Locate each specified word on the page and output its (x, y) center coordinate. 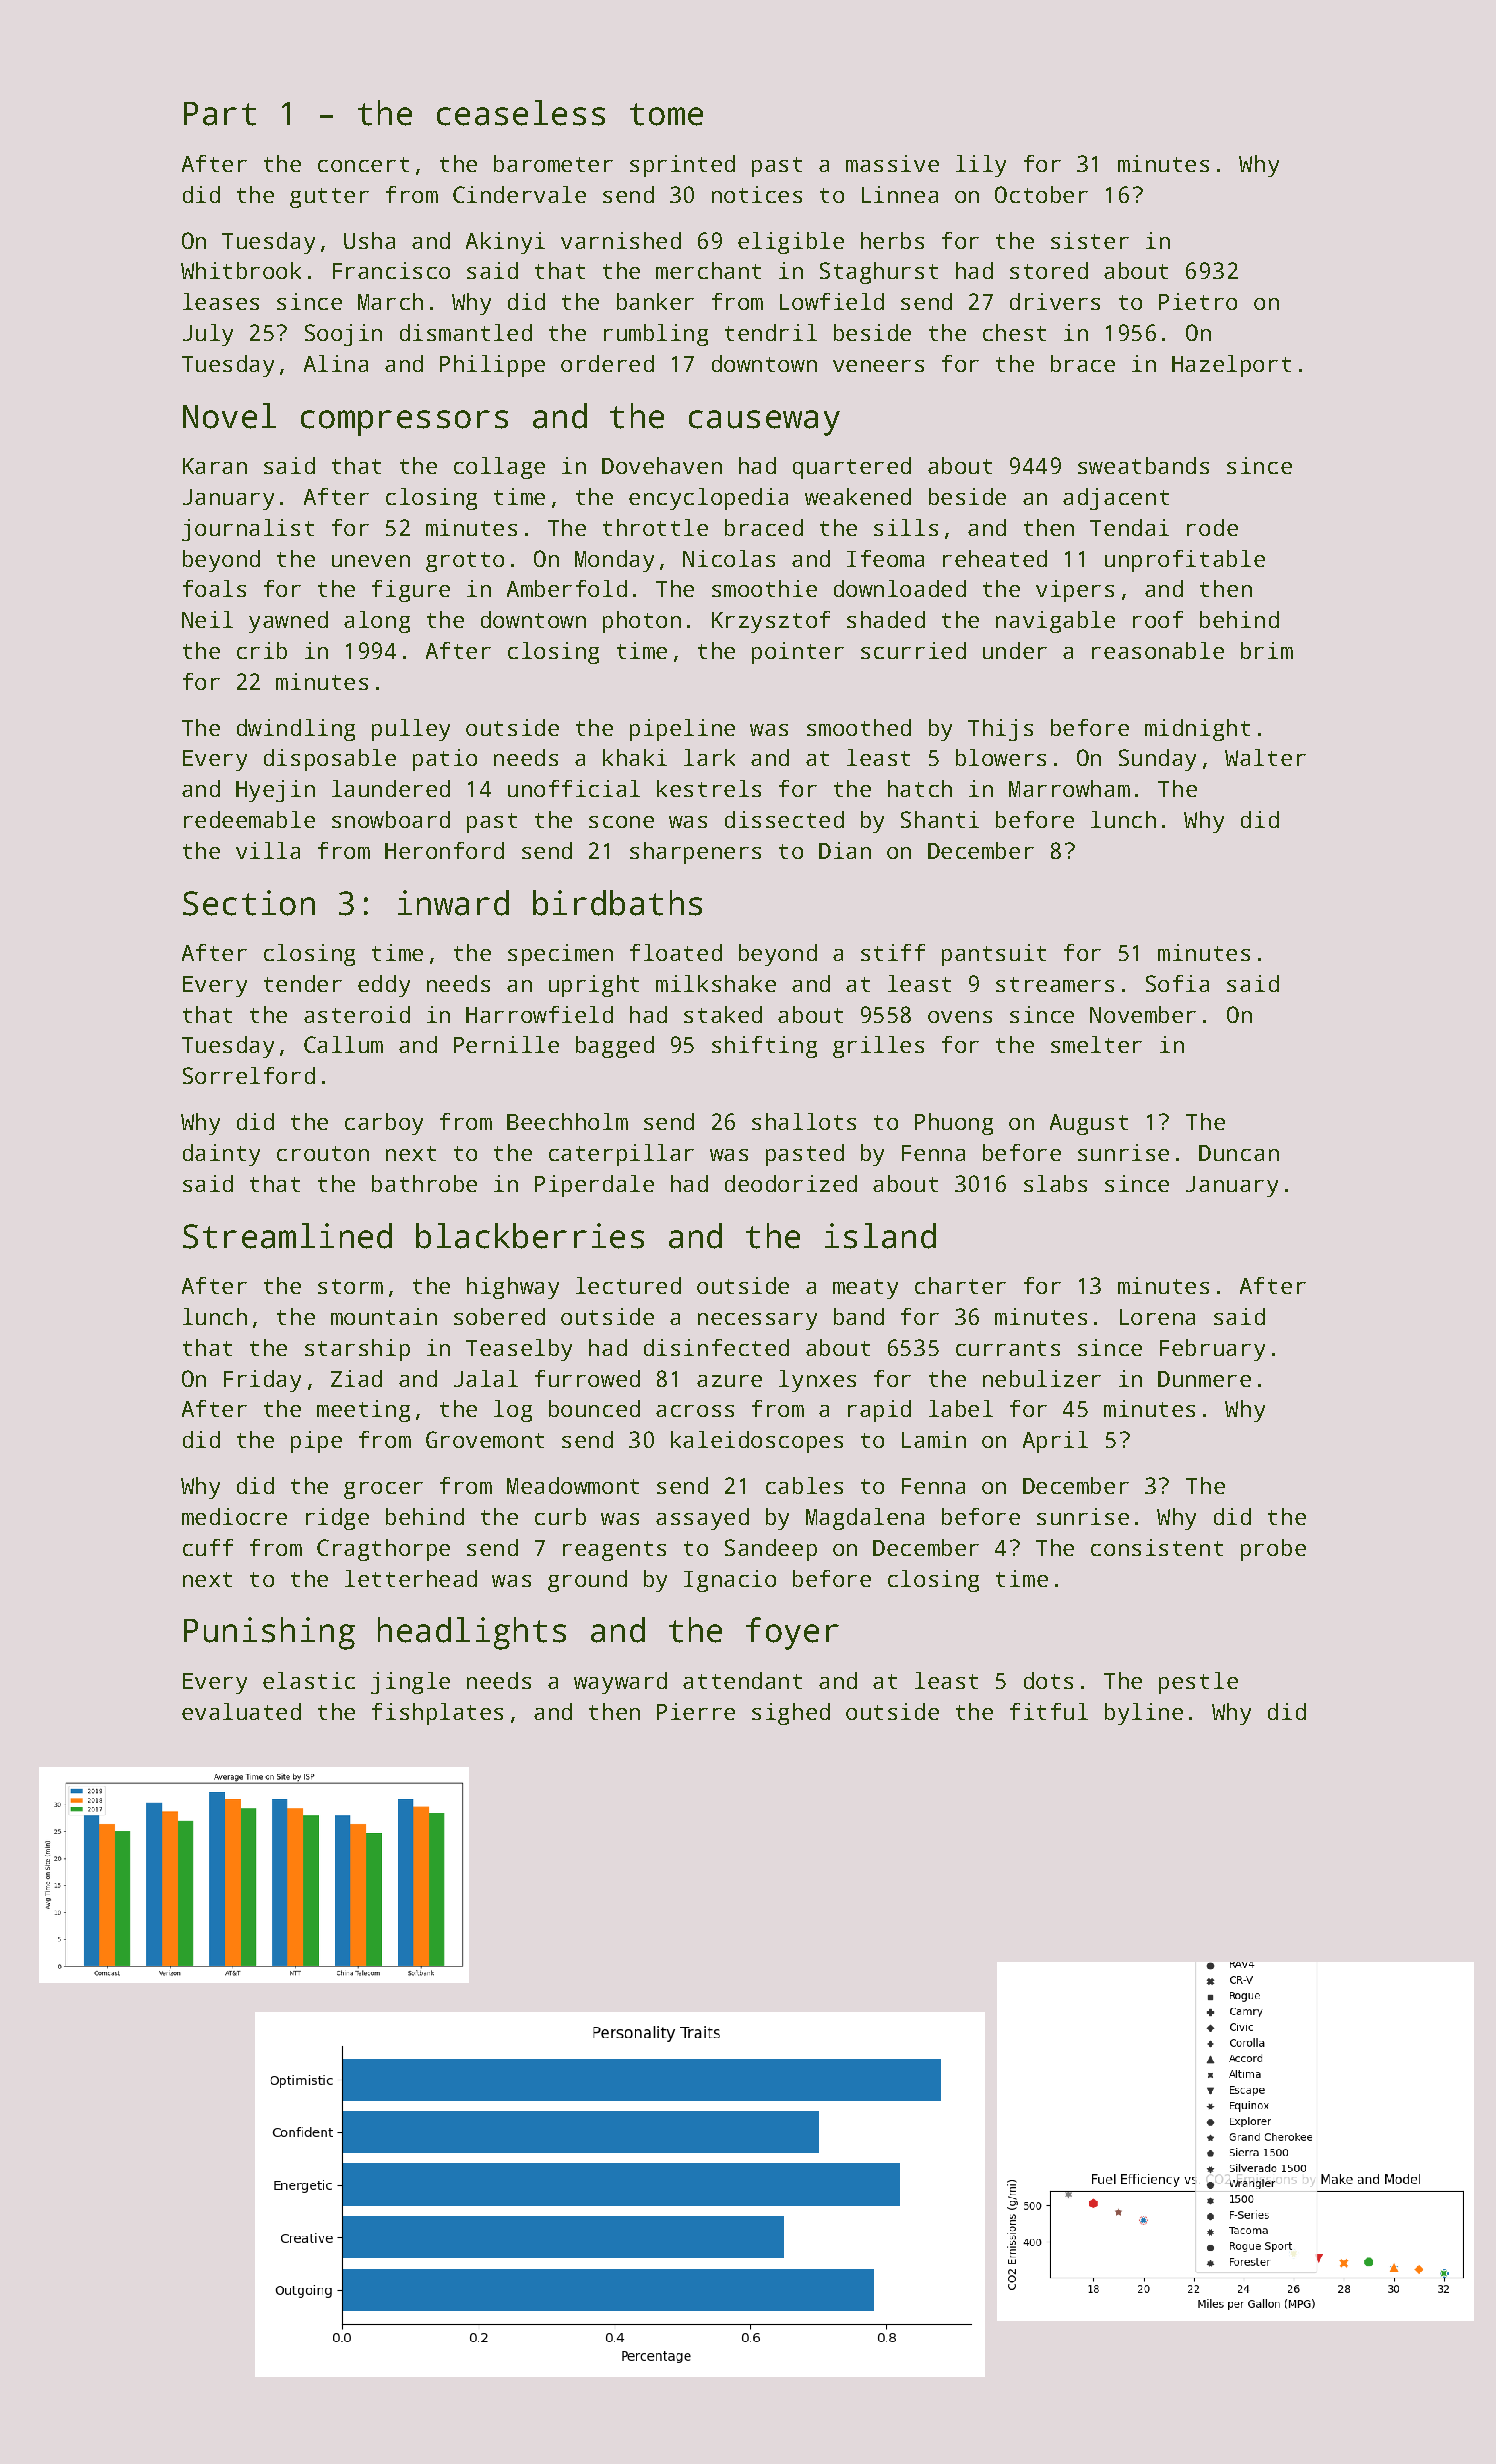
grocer (383, 1490)
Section (249, 903)
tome (666, 114)
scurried (913, 650)
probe (1273, 1550)
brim (1267, 650)
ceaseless (521, 113)
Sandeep (771, 1550)
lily (981, 166)
